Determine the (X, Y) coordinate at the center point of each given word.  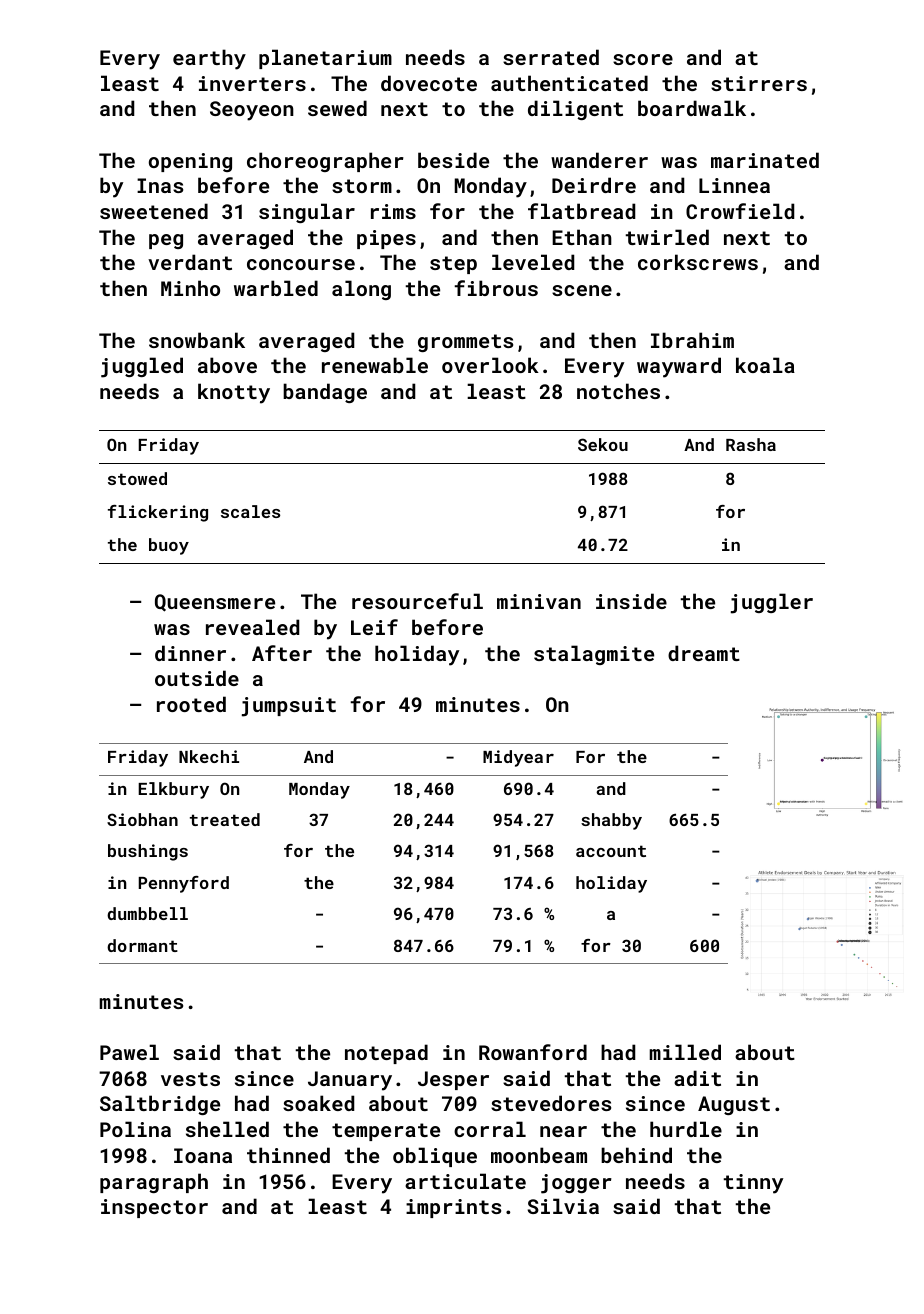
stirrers (759, 83)
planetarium (325, 59)
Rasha (751, 444)
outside (197, 678)
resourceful (417, 601)
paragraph (154, 1183)
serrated (551, 57)
